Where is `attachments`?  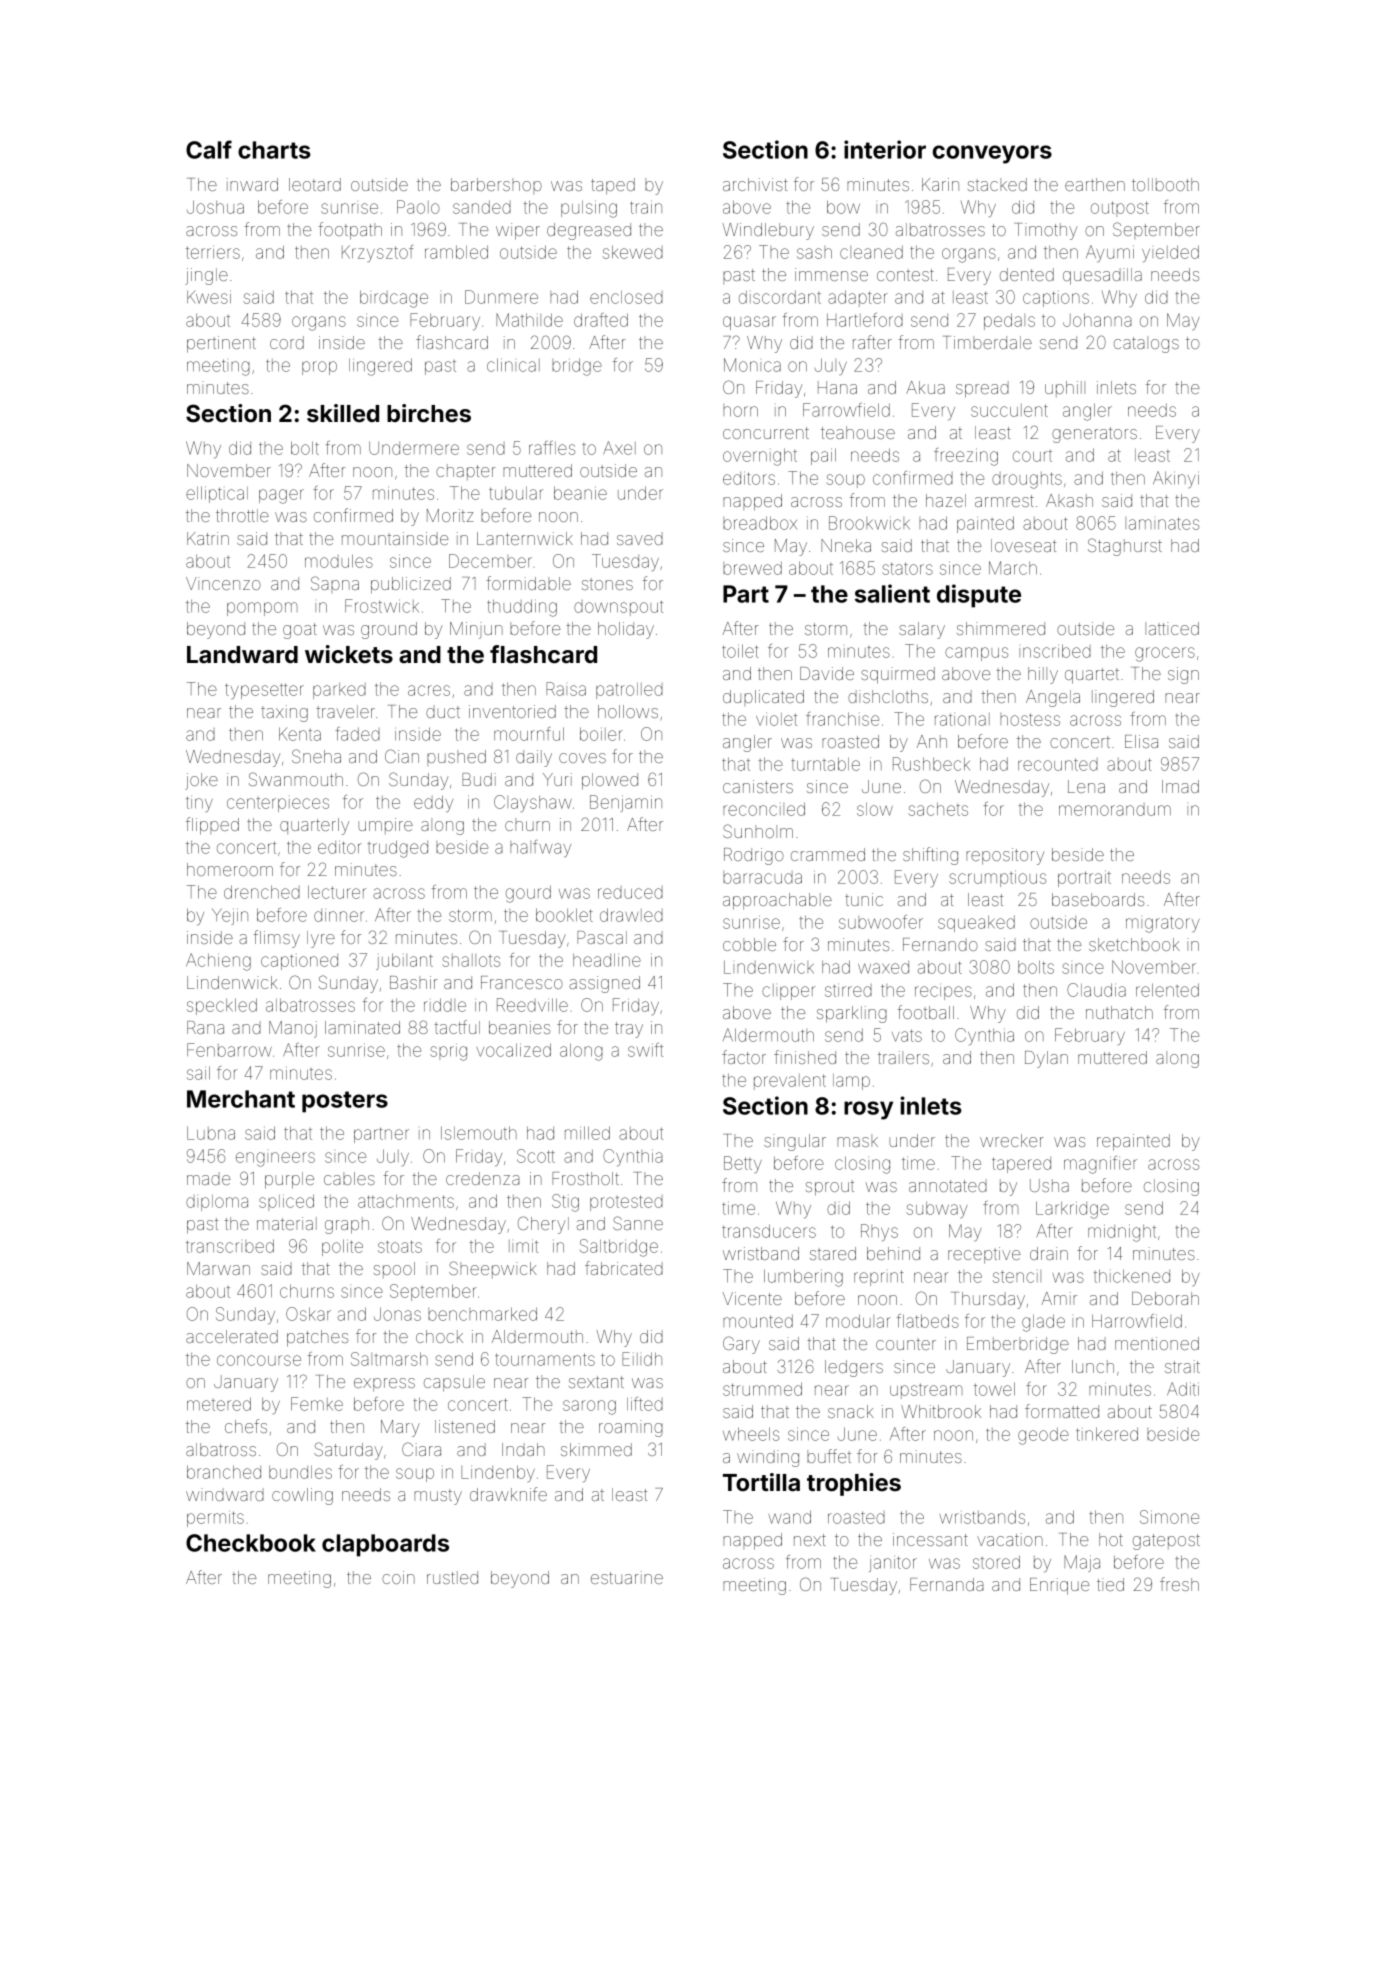 attachments is located at coordinates (406, 1201).
